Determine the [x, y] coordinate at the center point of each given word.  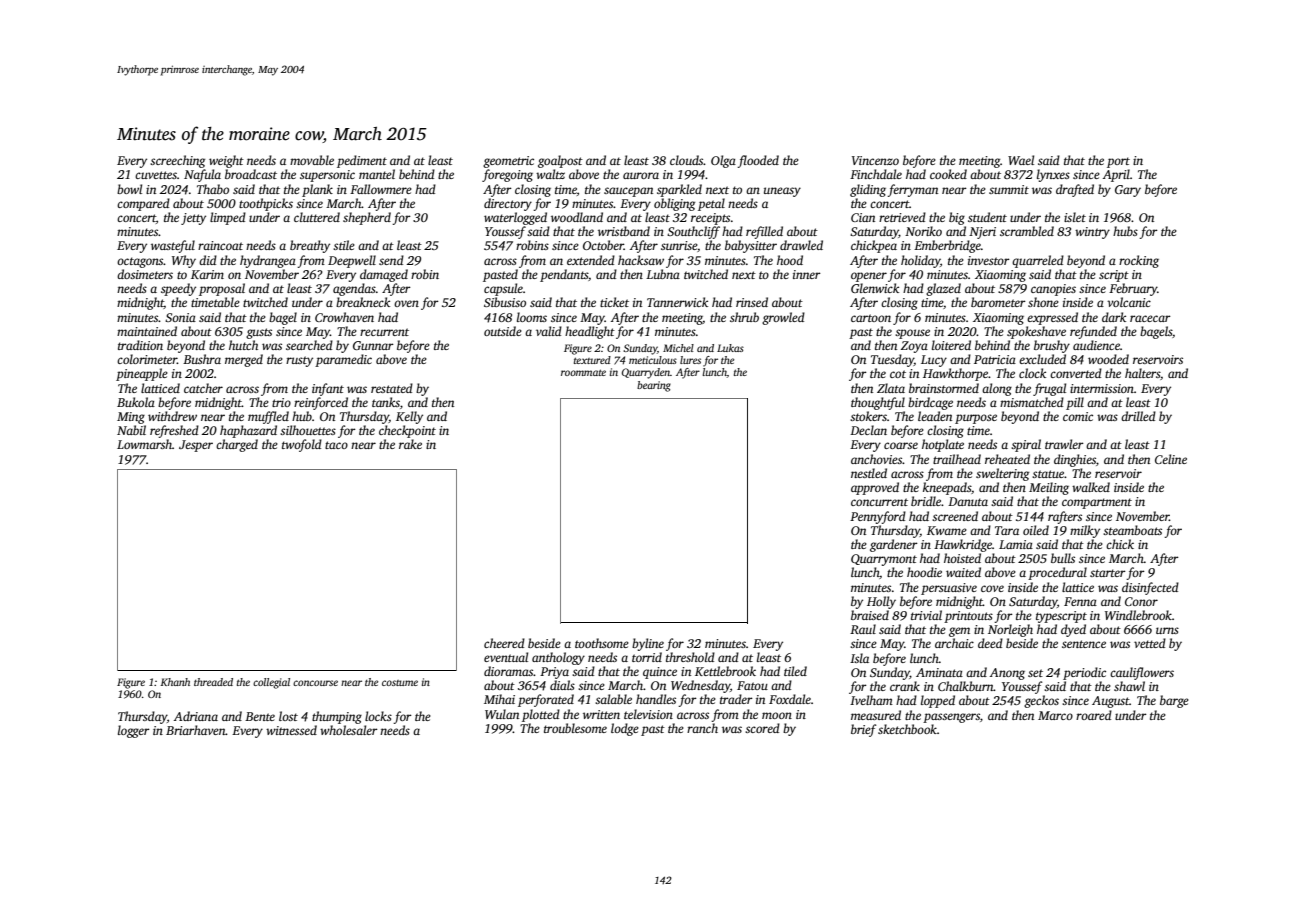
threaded [213, 682]
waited [963, 572]
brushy [1052, 346]
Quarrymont [884, 560]
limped [228, 218]
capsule [503, 289]
